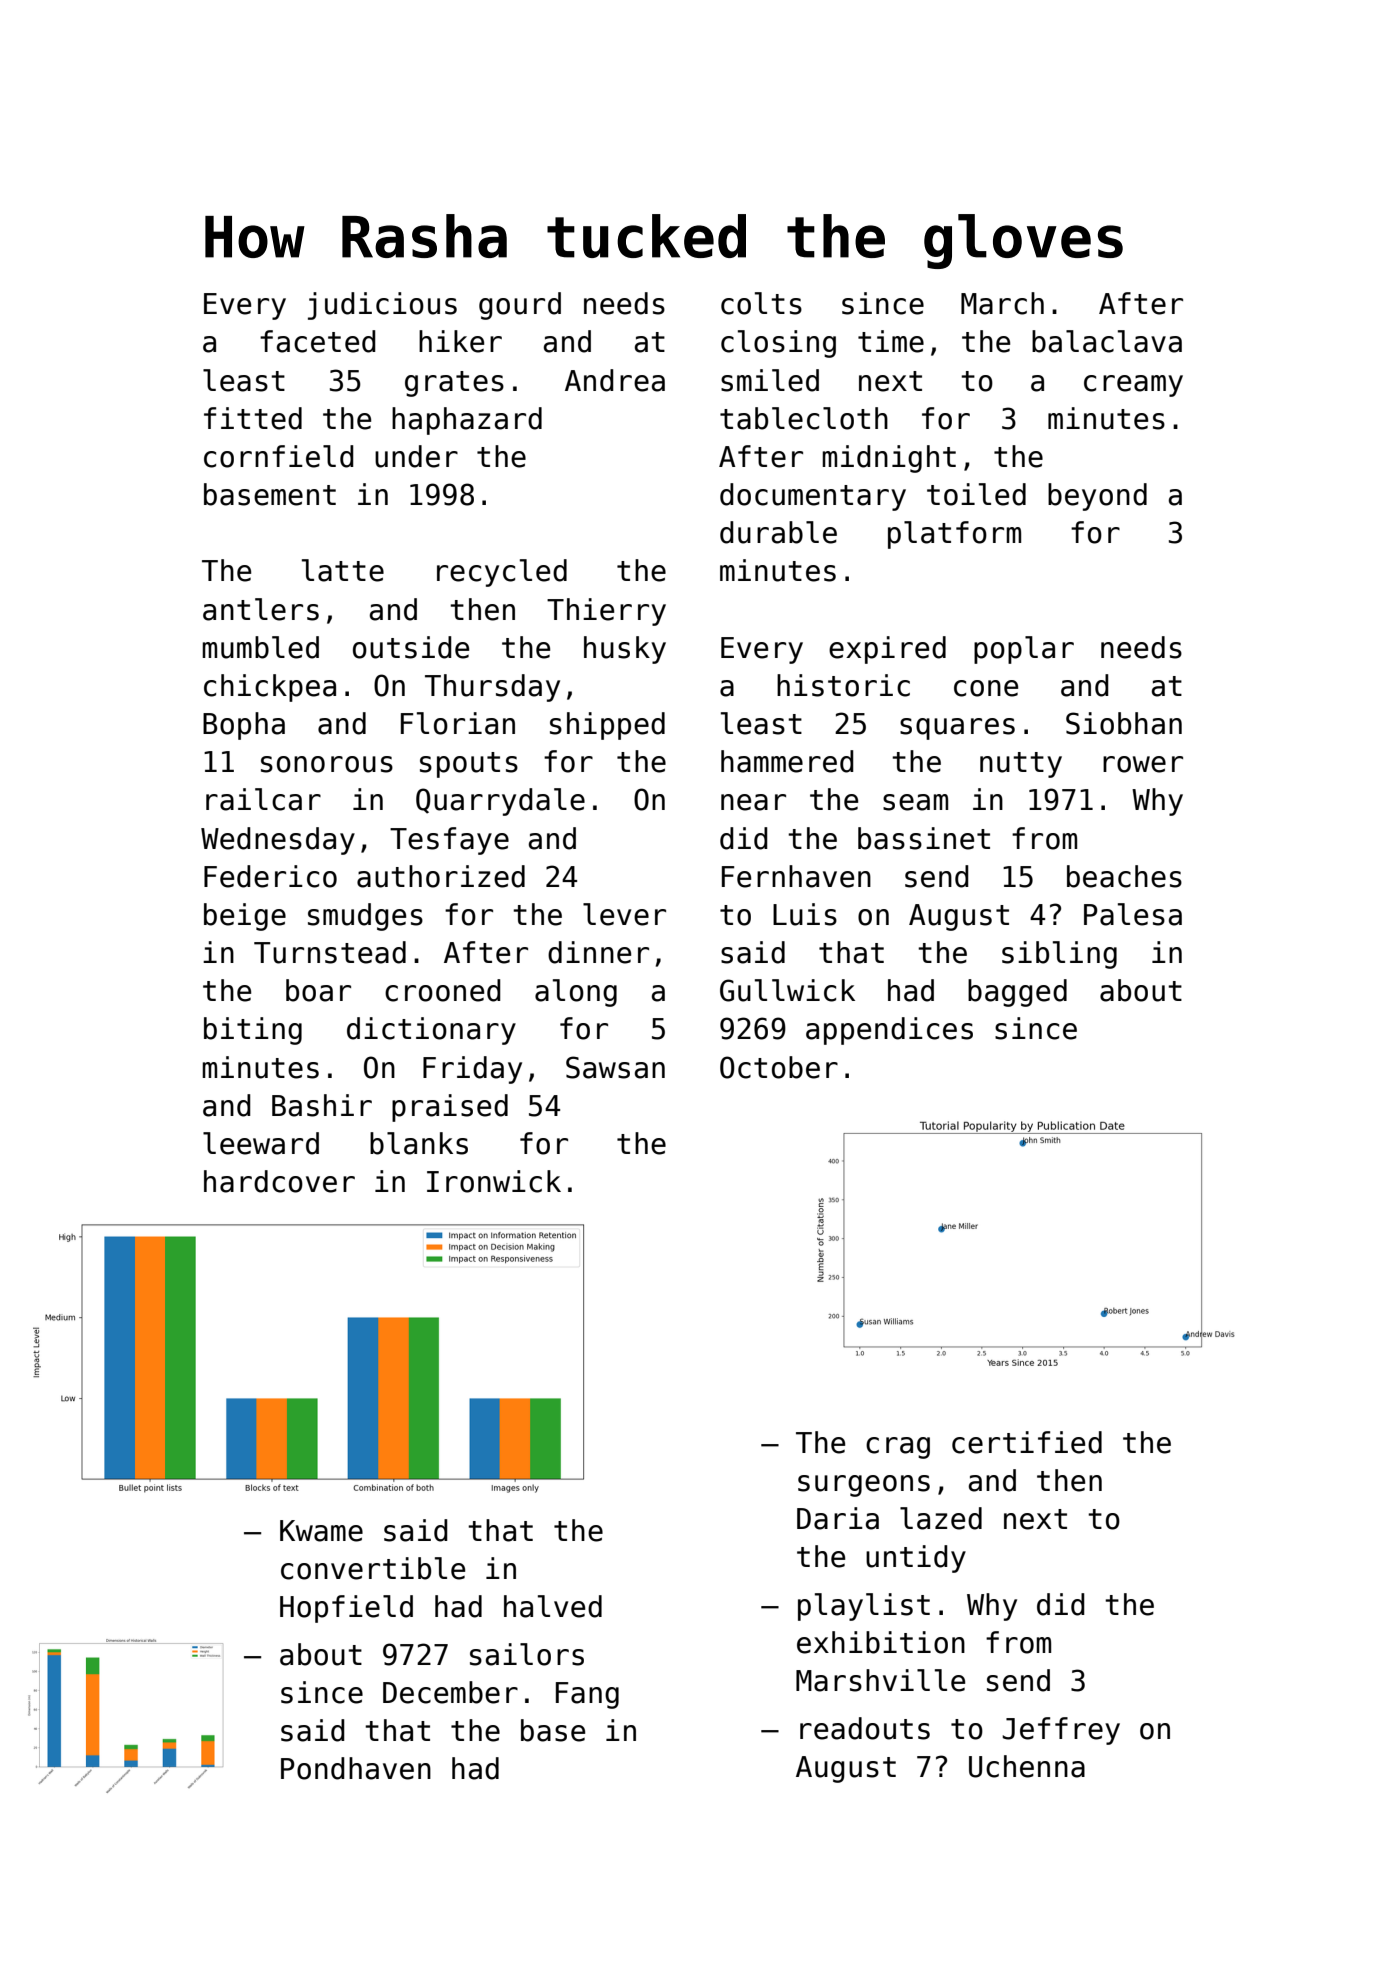 The image size is (1386, 1969). I want to click on Kwame, so click(321, 1531).
